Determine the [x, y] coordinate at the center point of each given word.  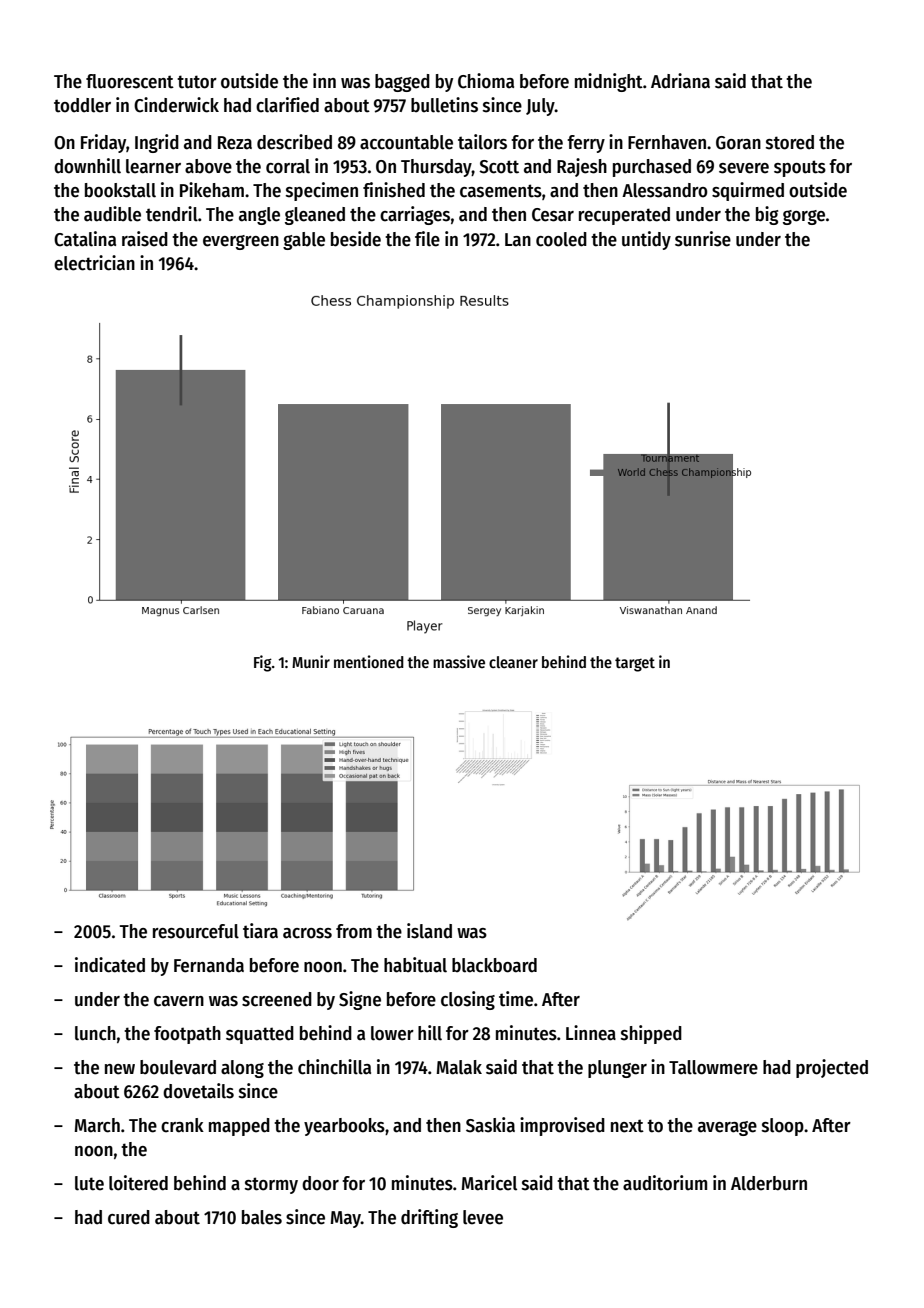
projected [832, 1068]
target [635, 664]
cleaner [513, 662]
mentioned [369, 661]
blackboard [494, 965]
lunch [95, 1033]
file [427, 239]
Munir [311, 661]
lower [392, 1033]
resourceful [196, 931]
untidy [646, 240]
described [294, 142]
